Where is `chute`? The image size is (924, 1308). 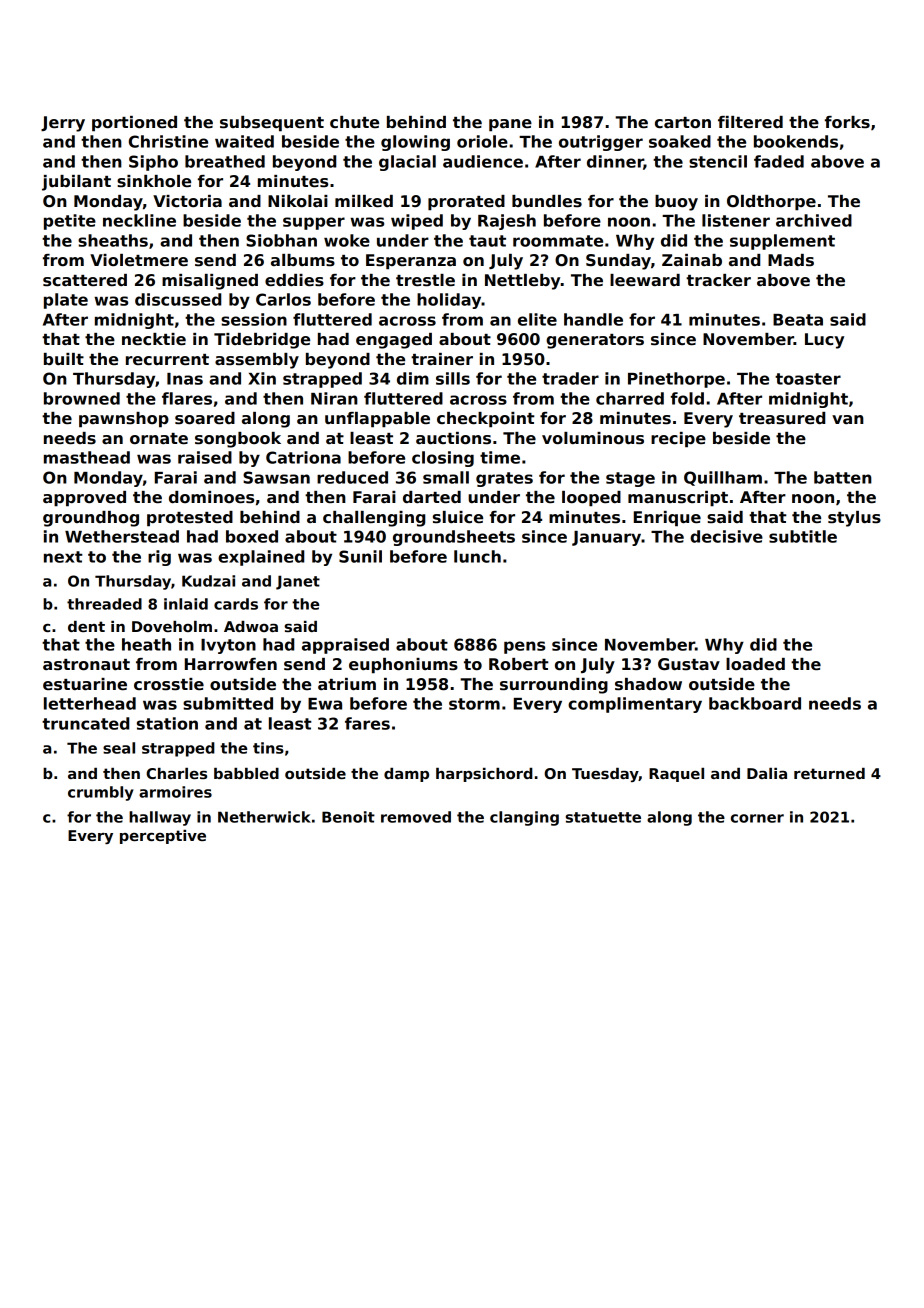 chute is located at coordinates (354, 122).
